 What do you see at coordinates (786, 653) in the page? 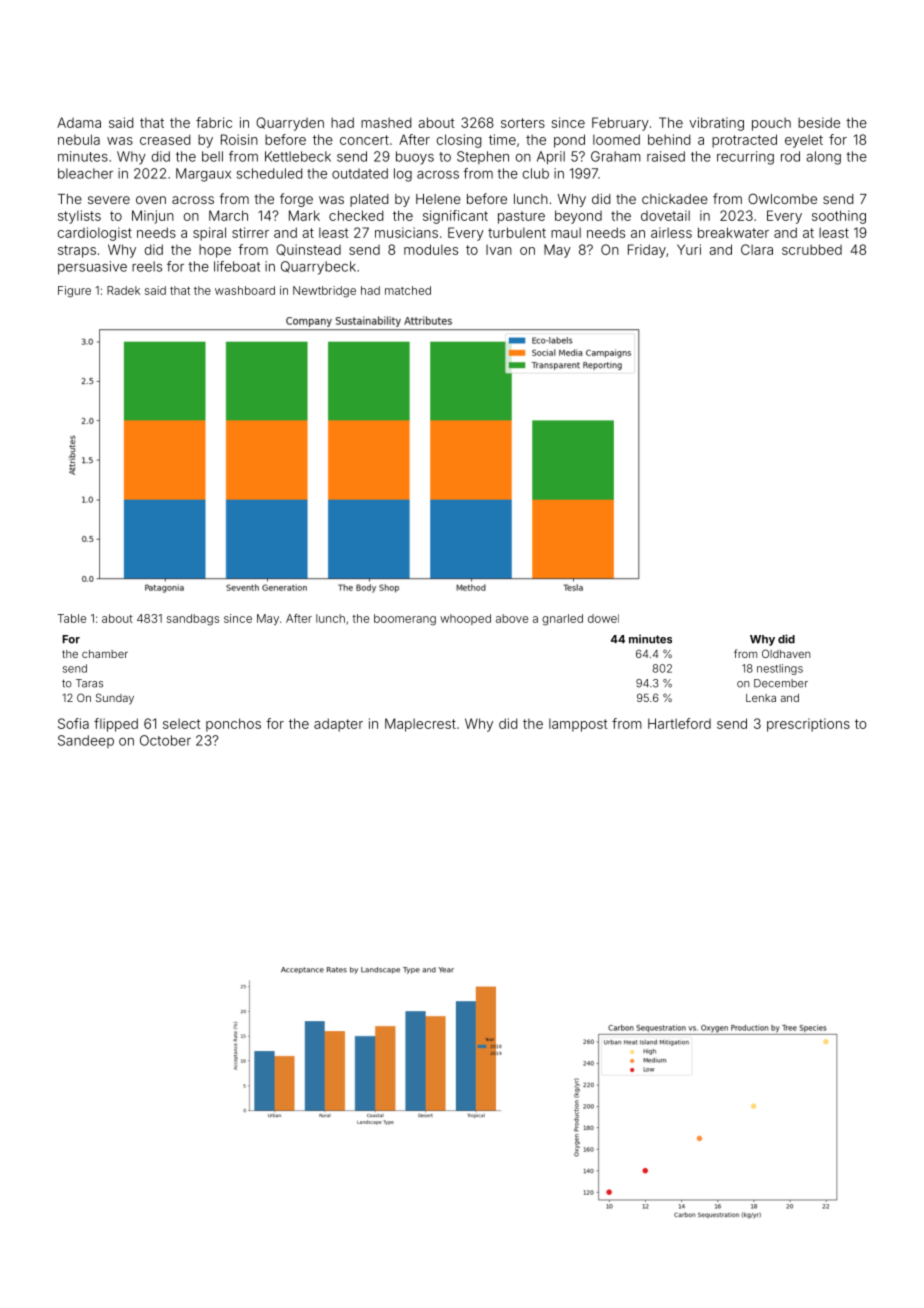
I see `Oldhaven` at bounding box center [786, 653].
